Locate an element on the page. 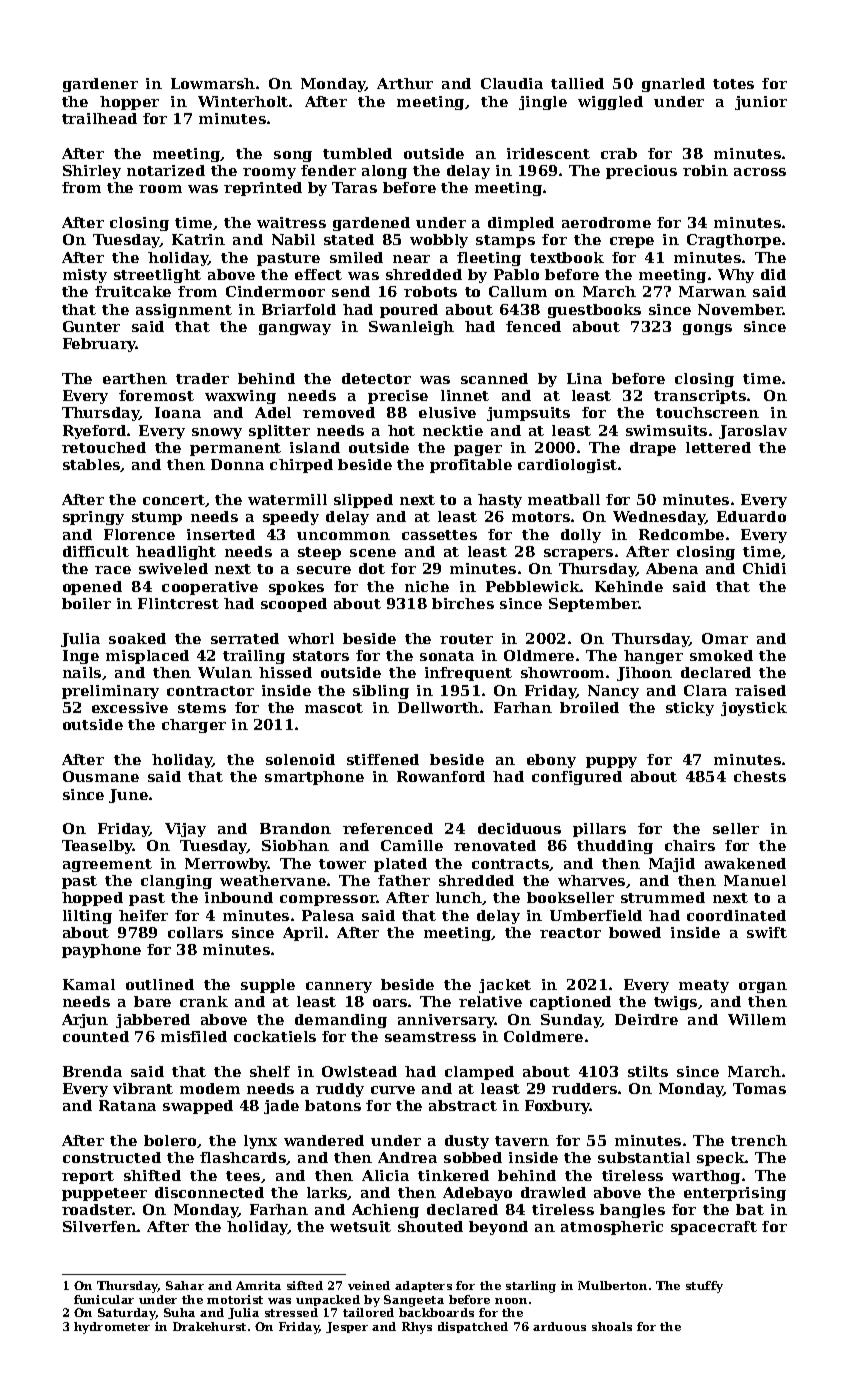 Image resolution: width=849 pixels, height=1400 pixels. cannery is located at coordinates (339, 987).
